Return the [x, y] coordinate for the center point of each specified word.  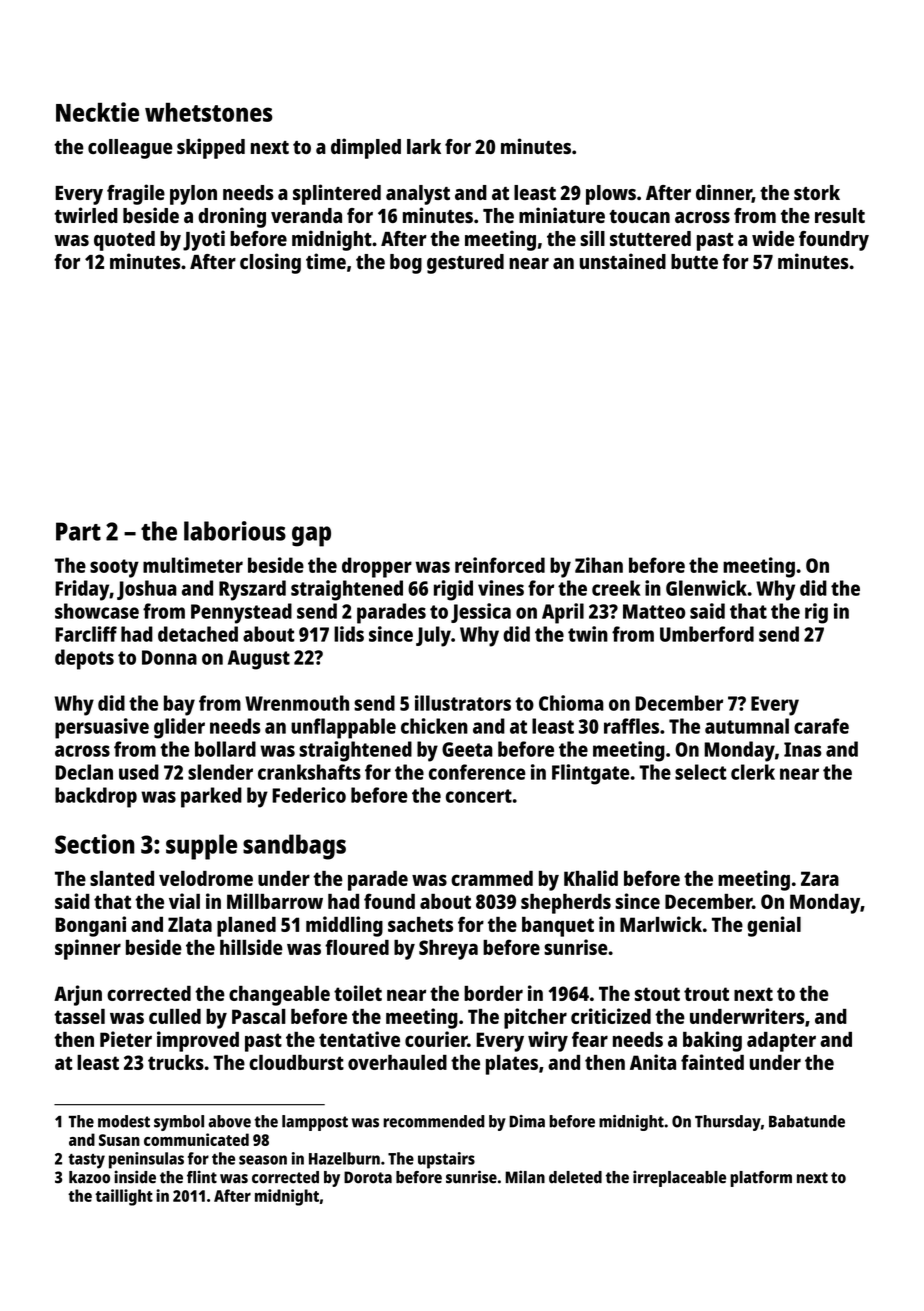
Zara [820, 878]
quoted [124, 241]
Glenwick [706, 588]
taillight [124, 1197]
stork [817, 192]
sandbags [294, 847]
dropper [377, 567]
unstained [623, 261]
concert [479, 796]
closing [270, 263]
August [259, 660]
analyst [418, 195]
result [840, 215]
